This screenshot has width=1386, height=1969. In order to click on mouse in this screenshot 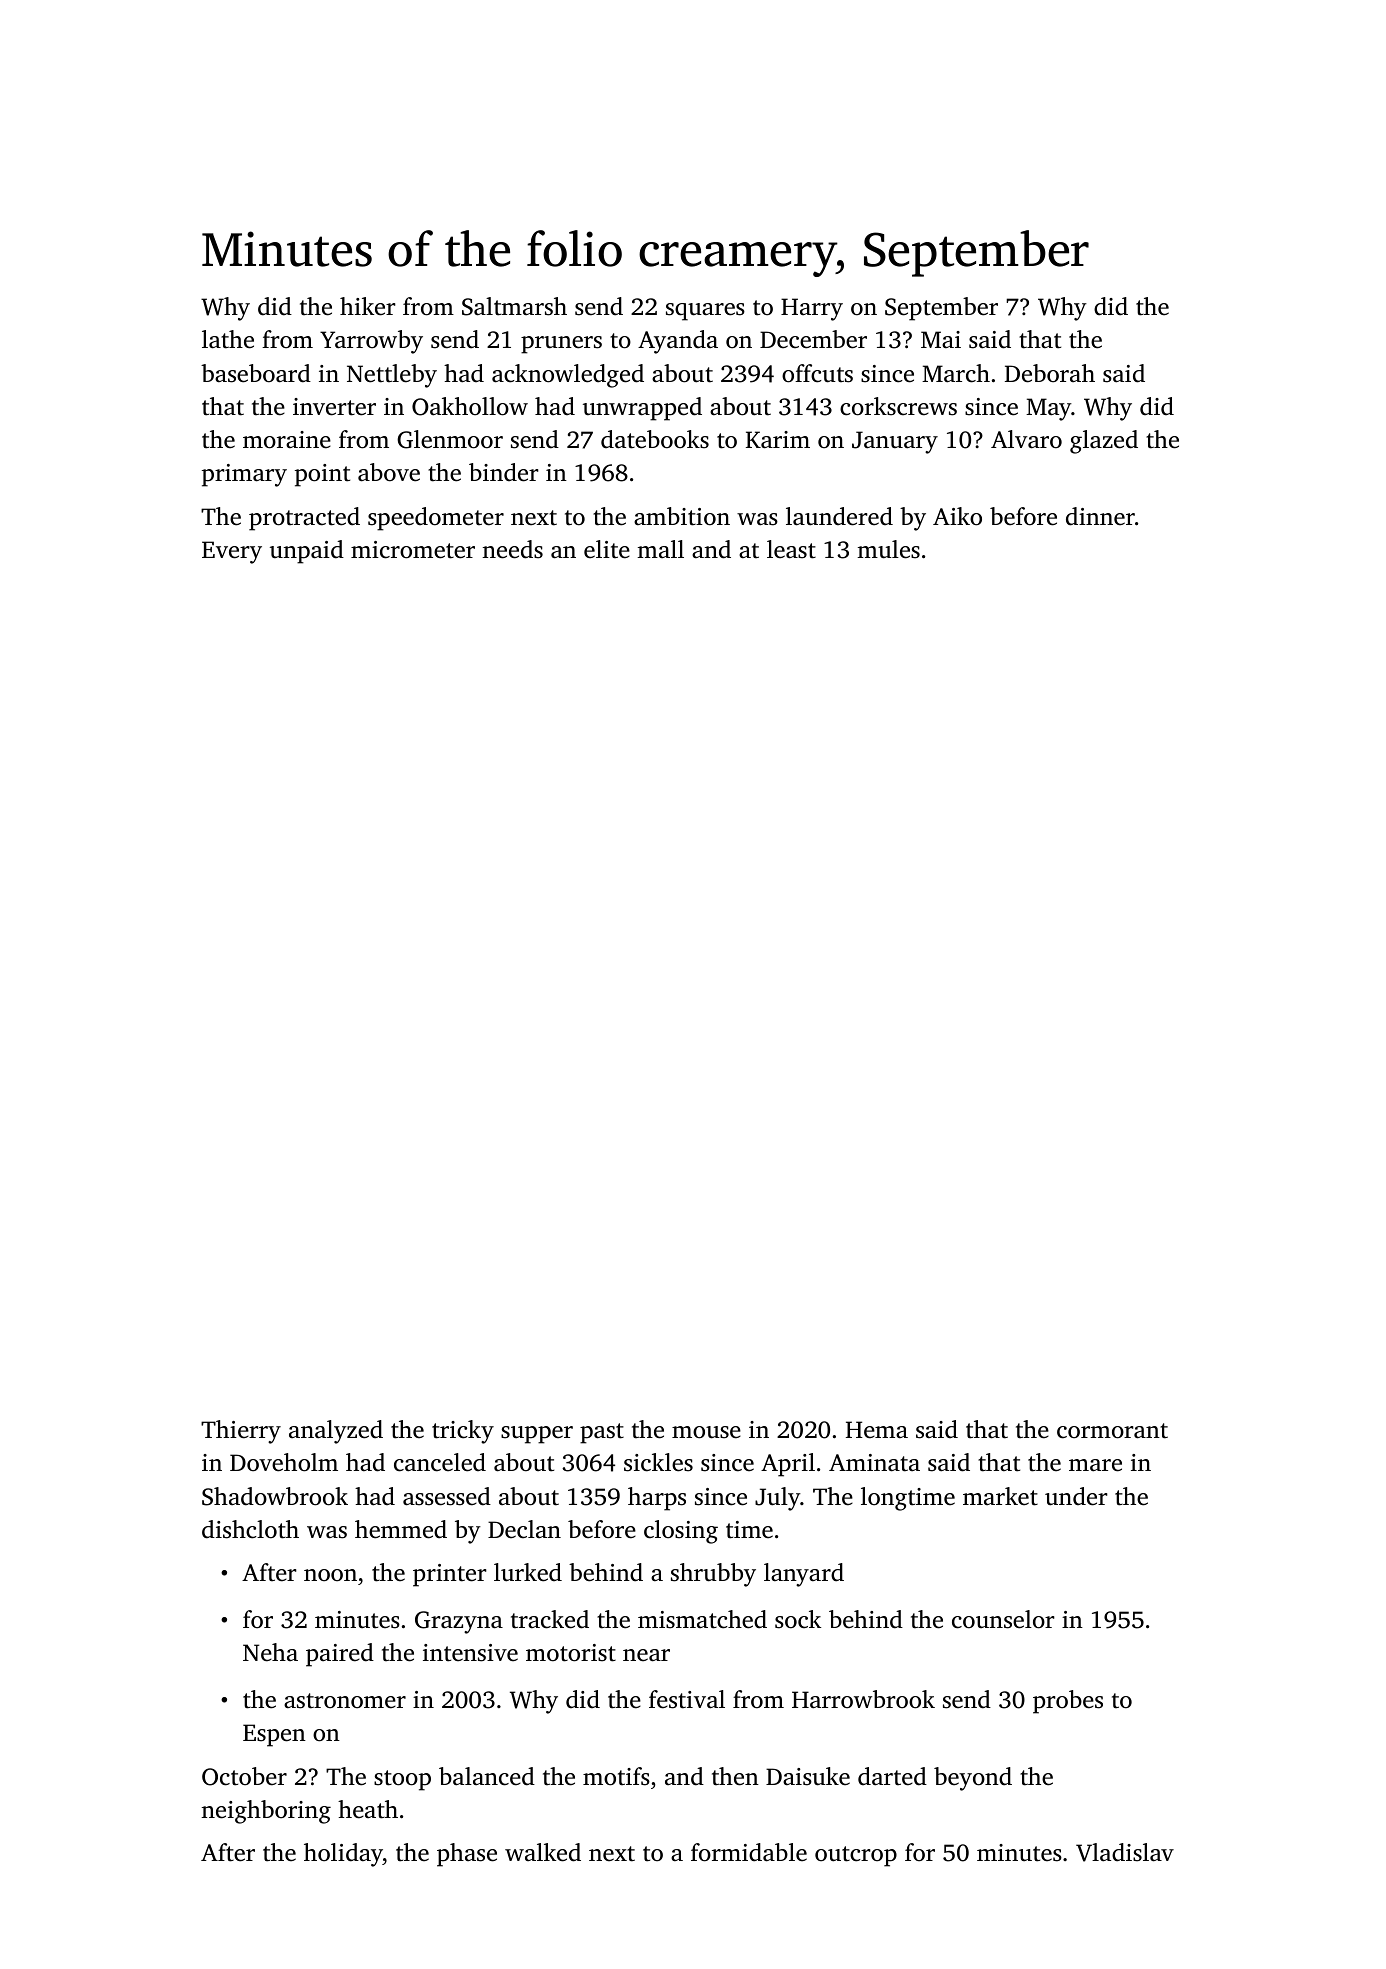, I will do `click(706, 1432)`.
